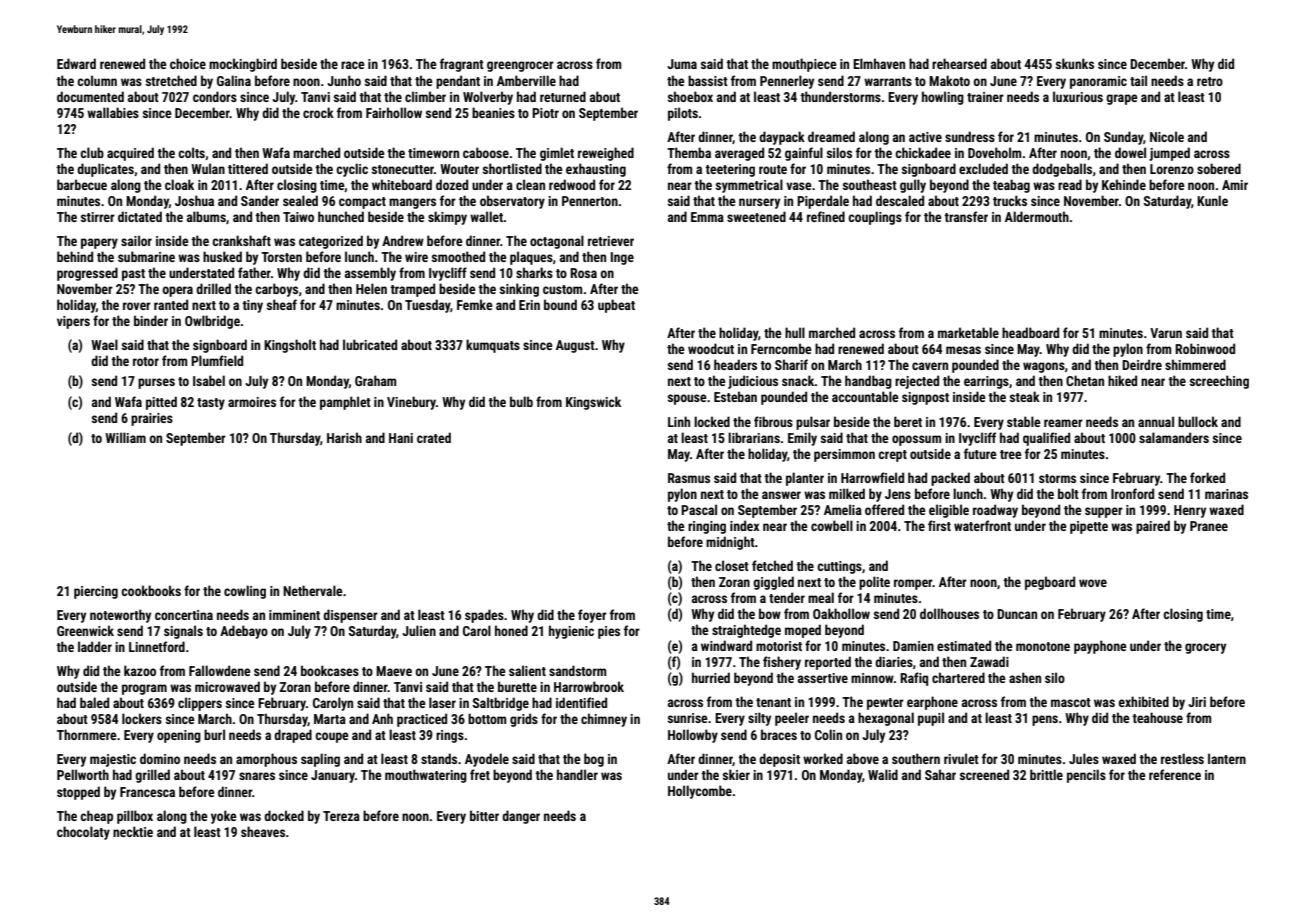 The width and height of the page is (1308, 924). What do you see at coordinates (828, 734) in the page?
I see `Colin` at bounding box center [828, 734].
